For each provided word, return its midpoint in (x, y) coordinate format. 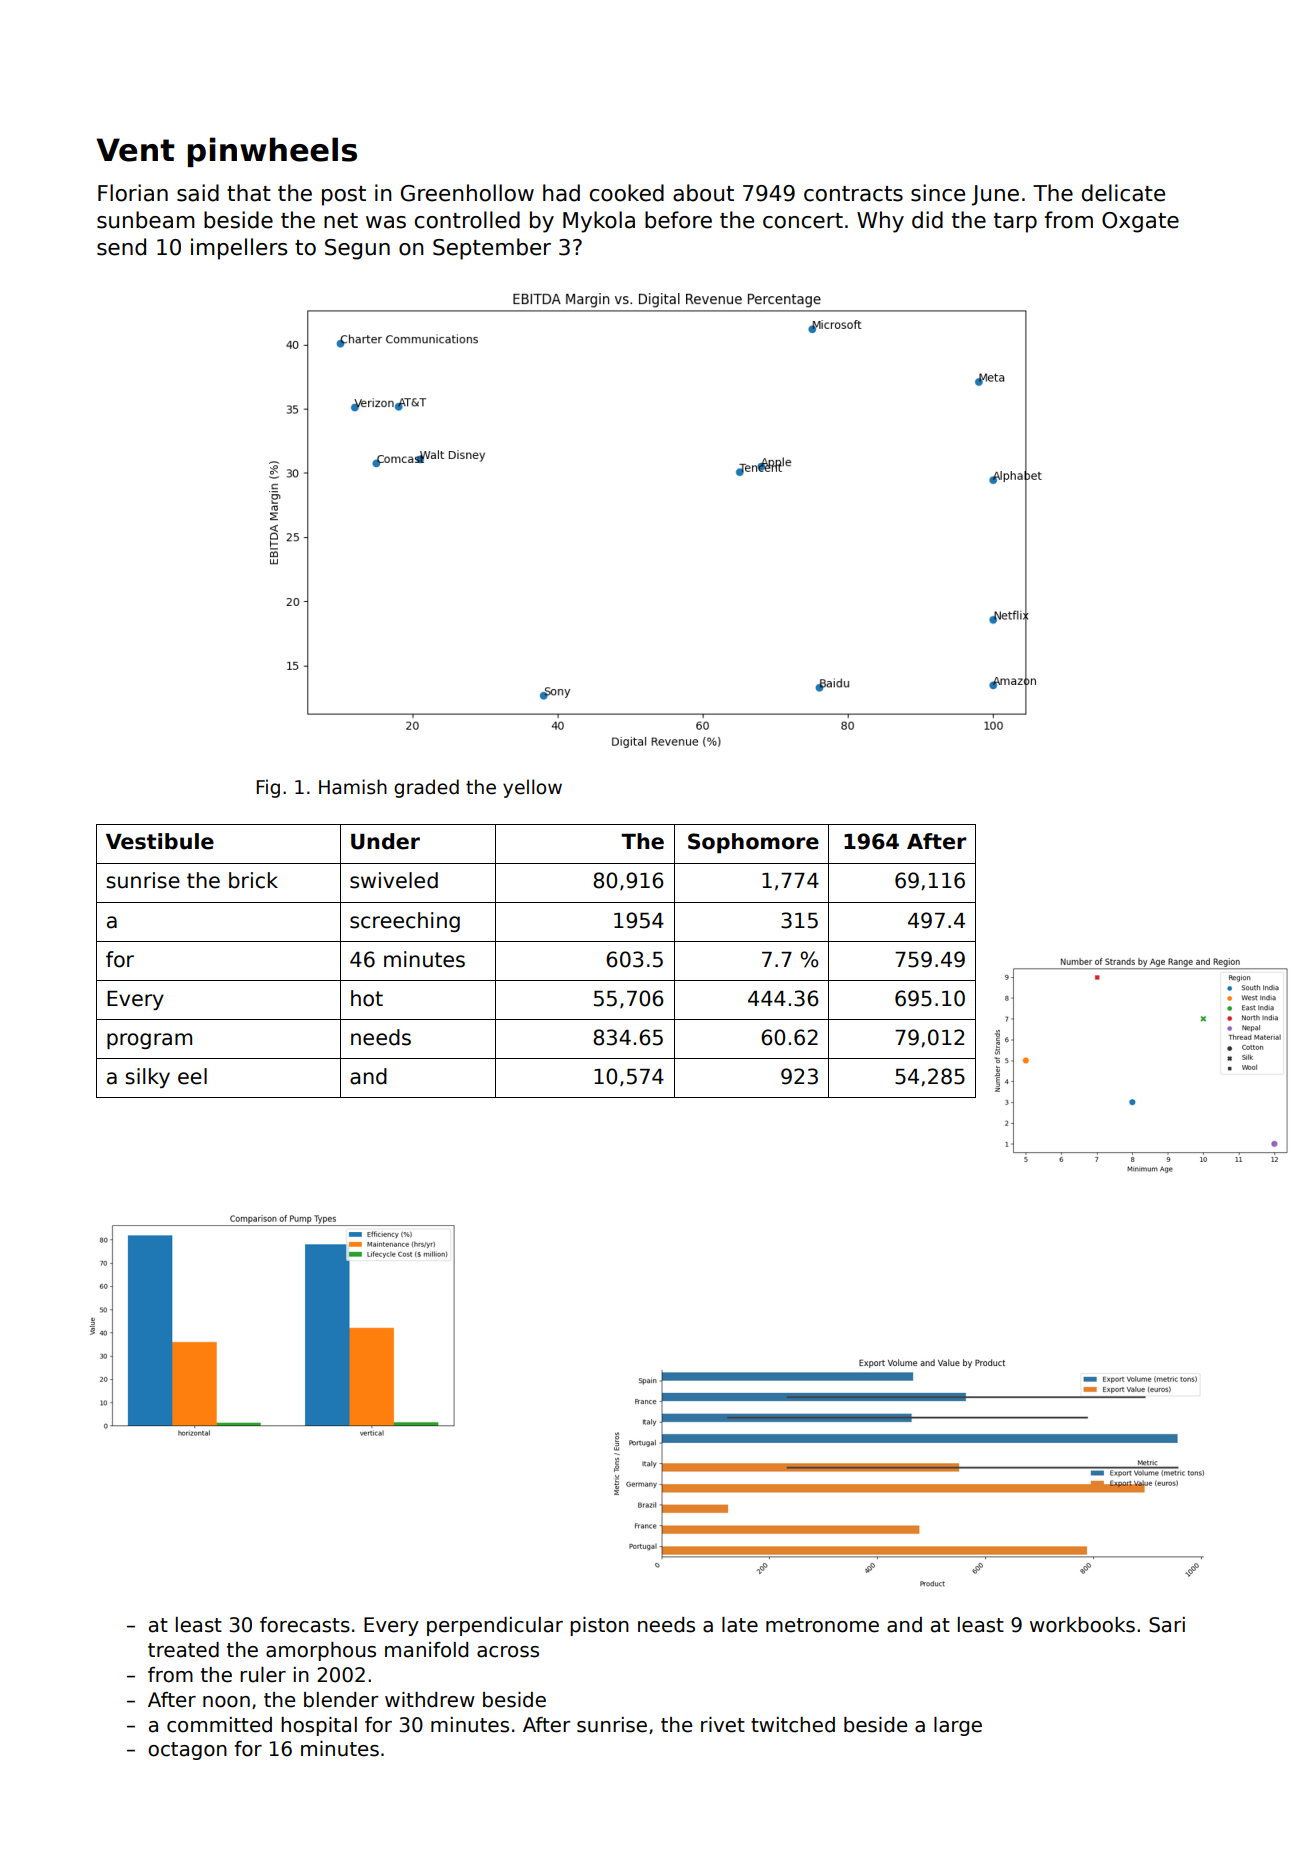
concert (803, 221)
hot (367, 998)
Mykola (599, 222)
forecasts (305, 1625)
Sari (1167, 1625)
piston (599, 1626)
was (386, 222)
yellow (532, 788)
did (927, 220)
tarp (1015, 223)
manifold (426, 1650)
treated (183, 1650)
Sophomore (753, 843)
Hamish (353, 787)
